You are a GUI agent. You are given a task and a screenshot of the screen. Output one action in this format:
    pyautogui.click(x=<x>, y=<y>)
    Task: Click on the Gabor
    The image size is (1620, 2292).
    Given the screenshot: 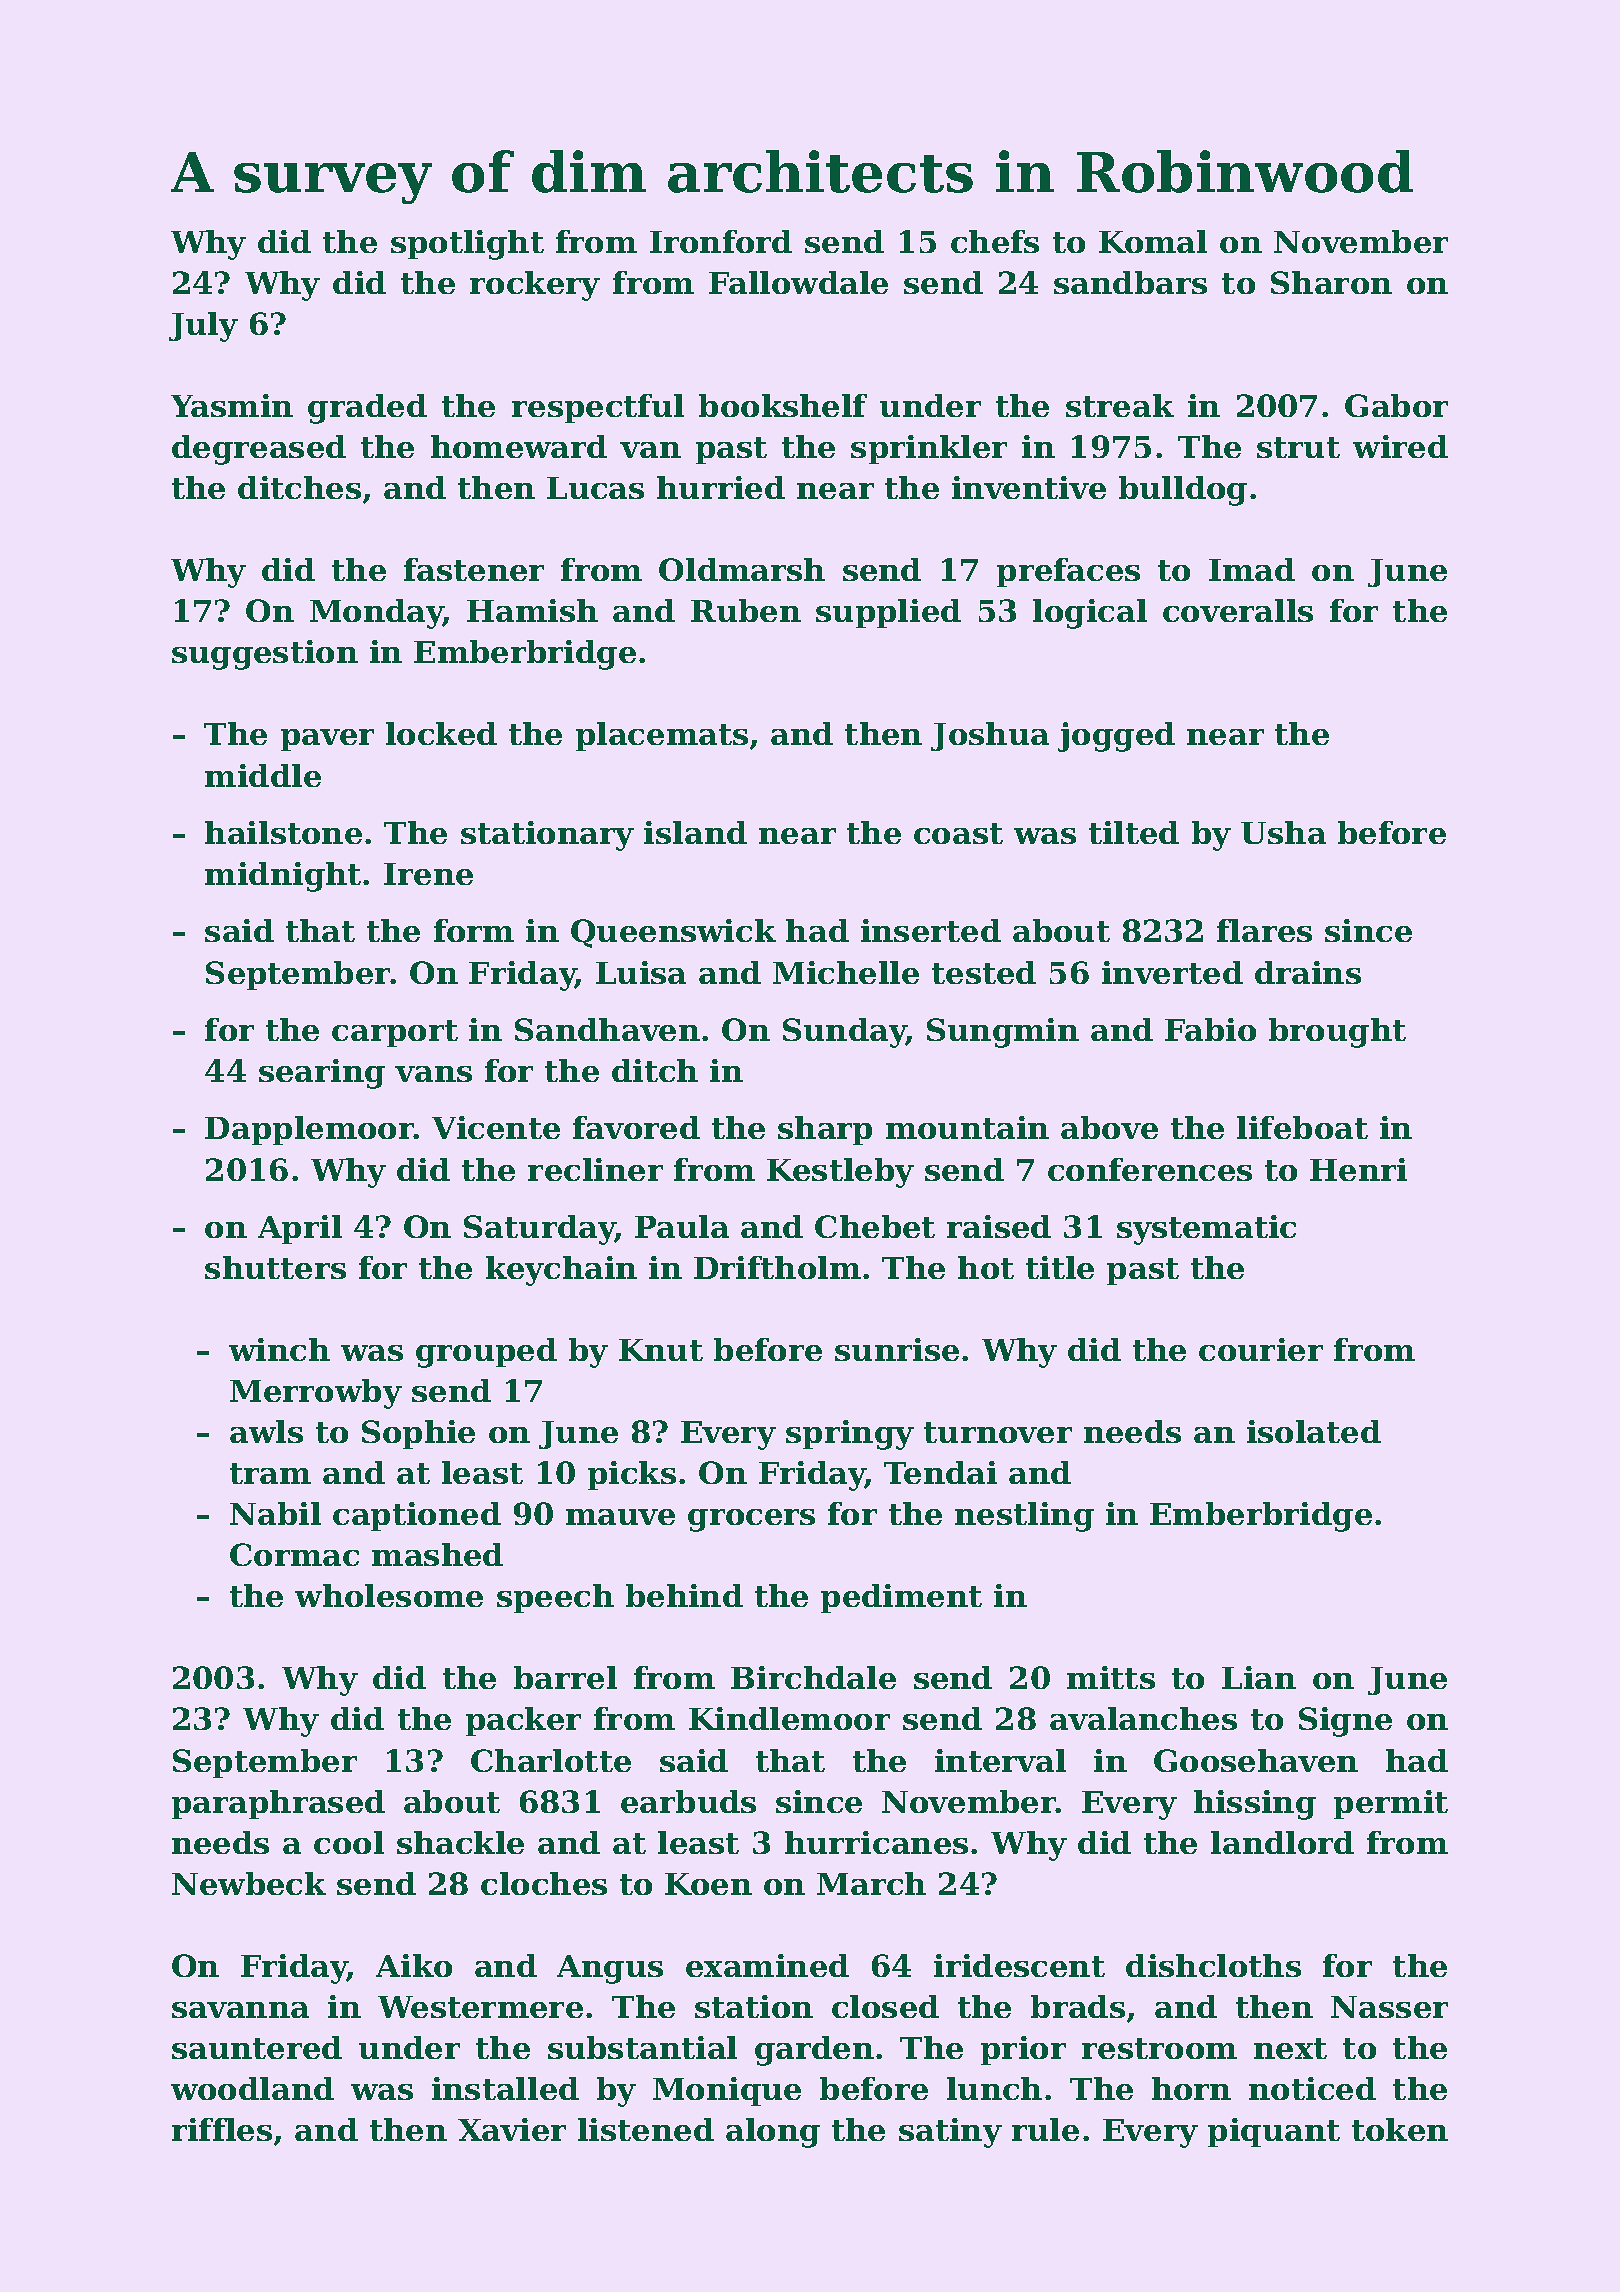 What is the action you would take?
    pyautogui.click(x=1396, y=405)
